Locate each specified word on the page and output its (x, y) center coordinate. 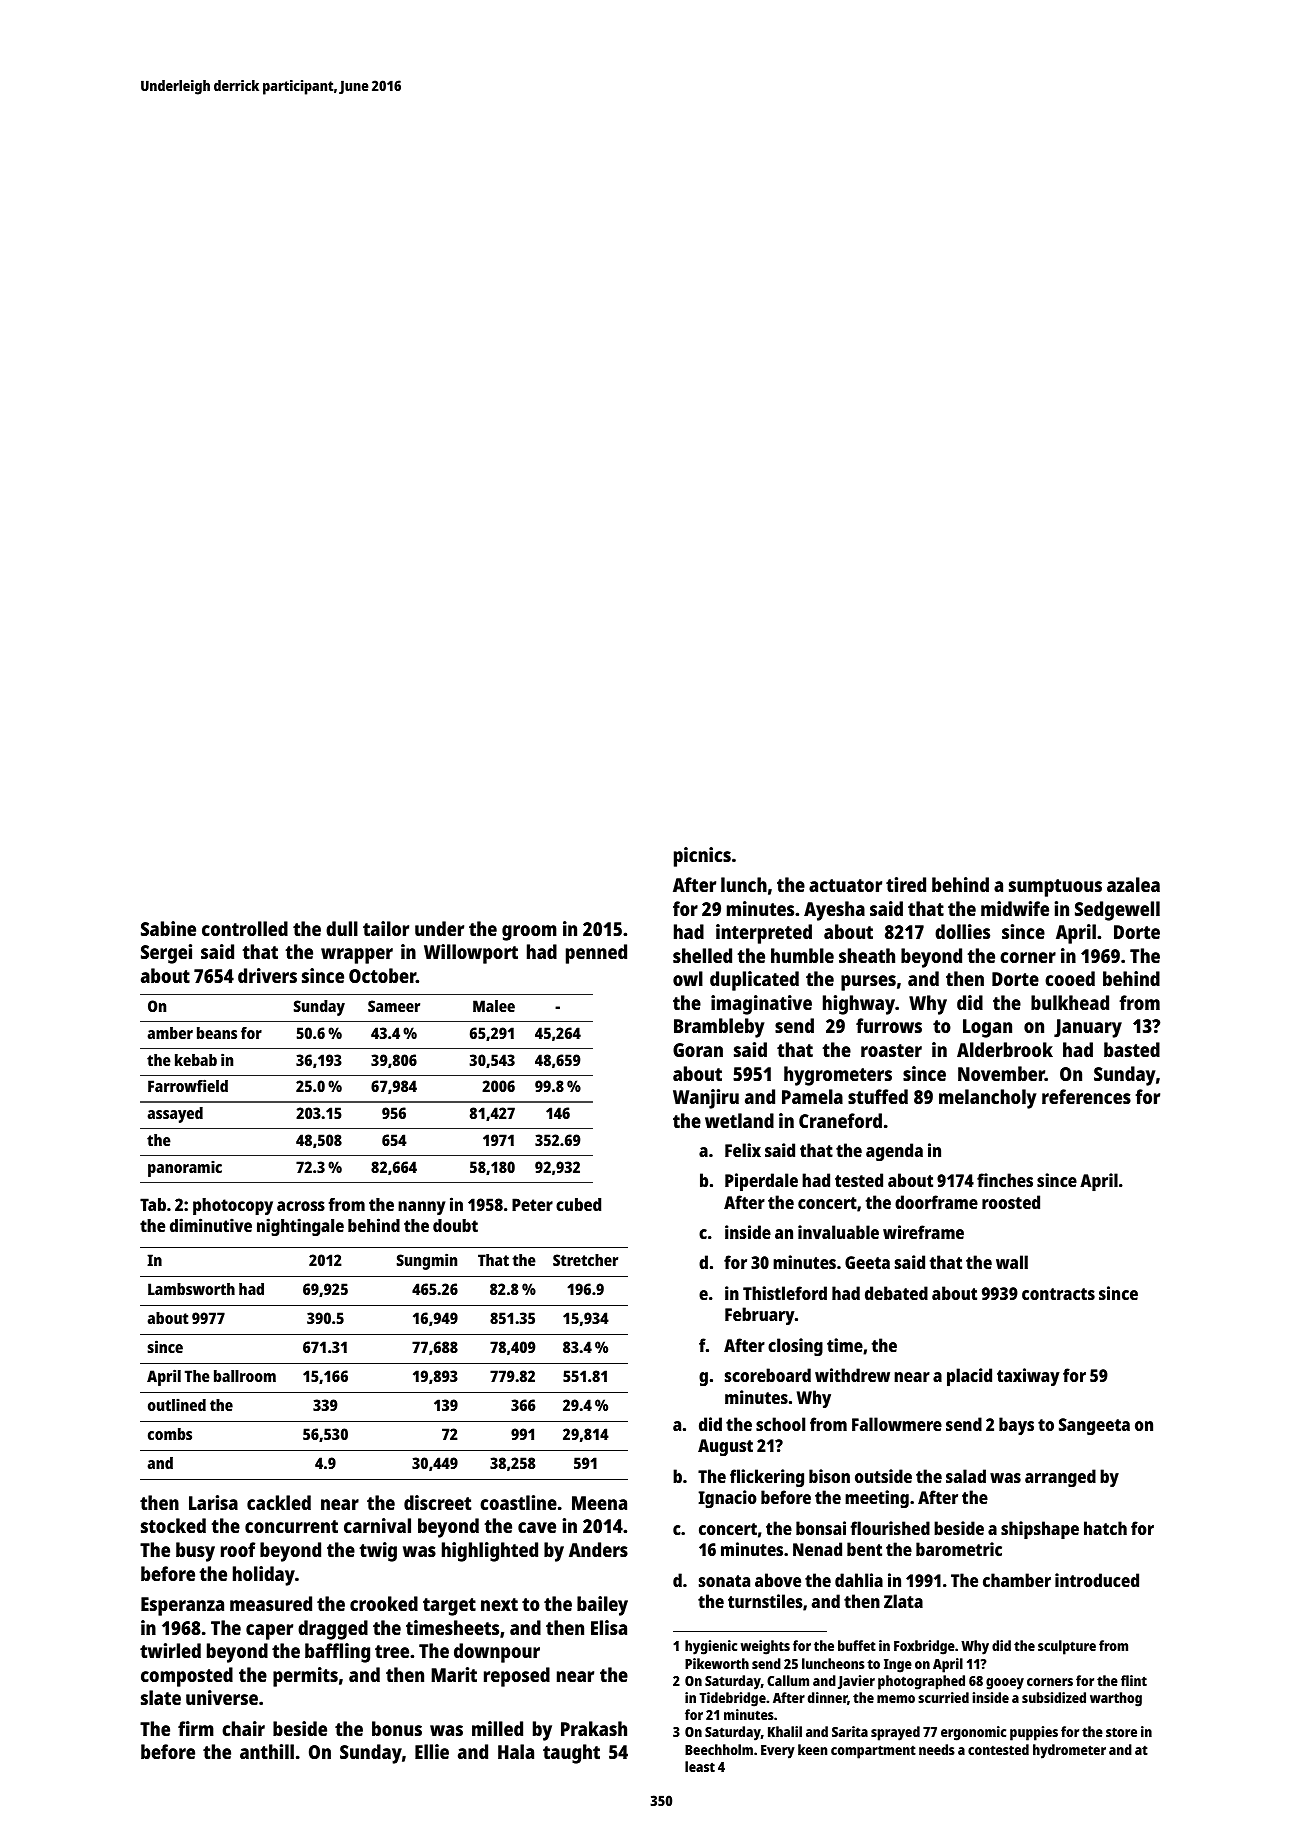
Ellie (432, 1751)
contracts (1058, 1294)
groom (529, 933)
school (780, 1424)
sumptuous (1055, 888)
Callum (788, 1680)
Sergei (166, 954)
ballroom (245, 1376)
